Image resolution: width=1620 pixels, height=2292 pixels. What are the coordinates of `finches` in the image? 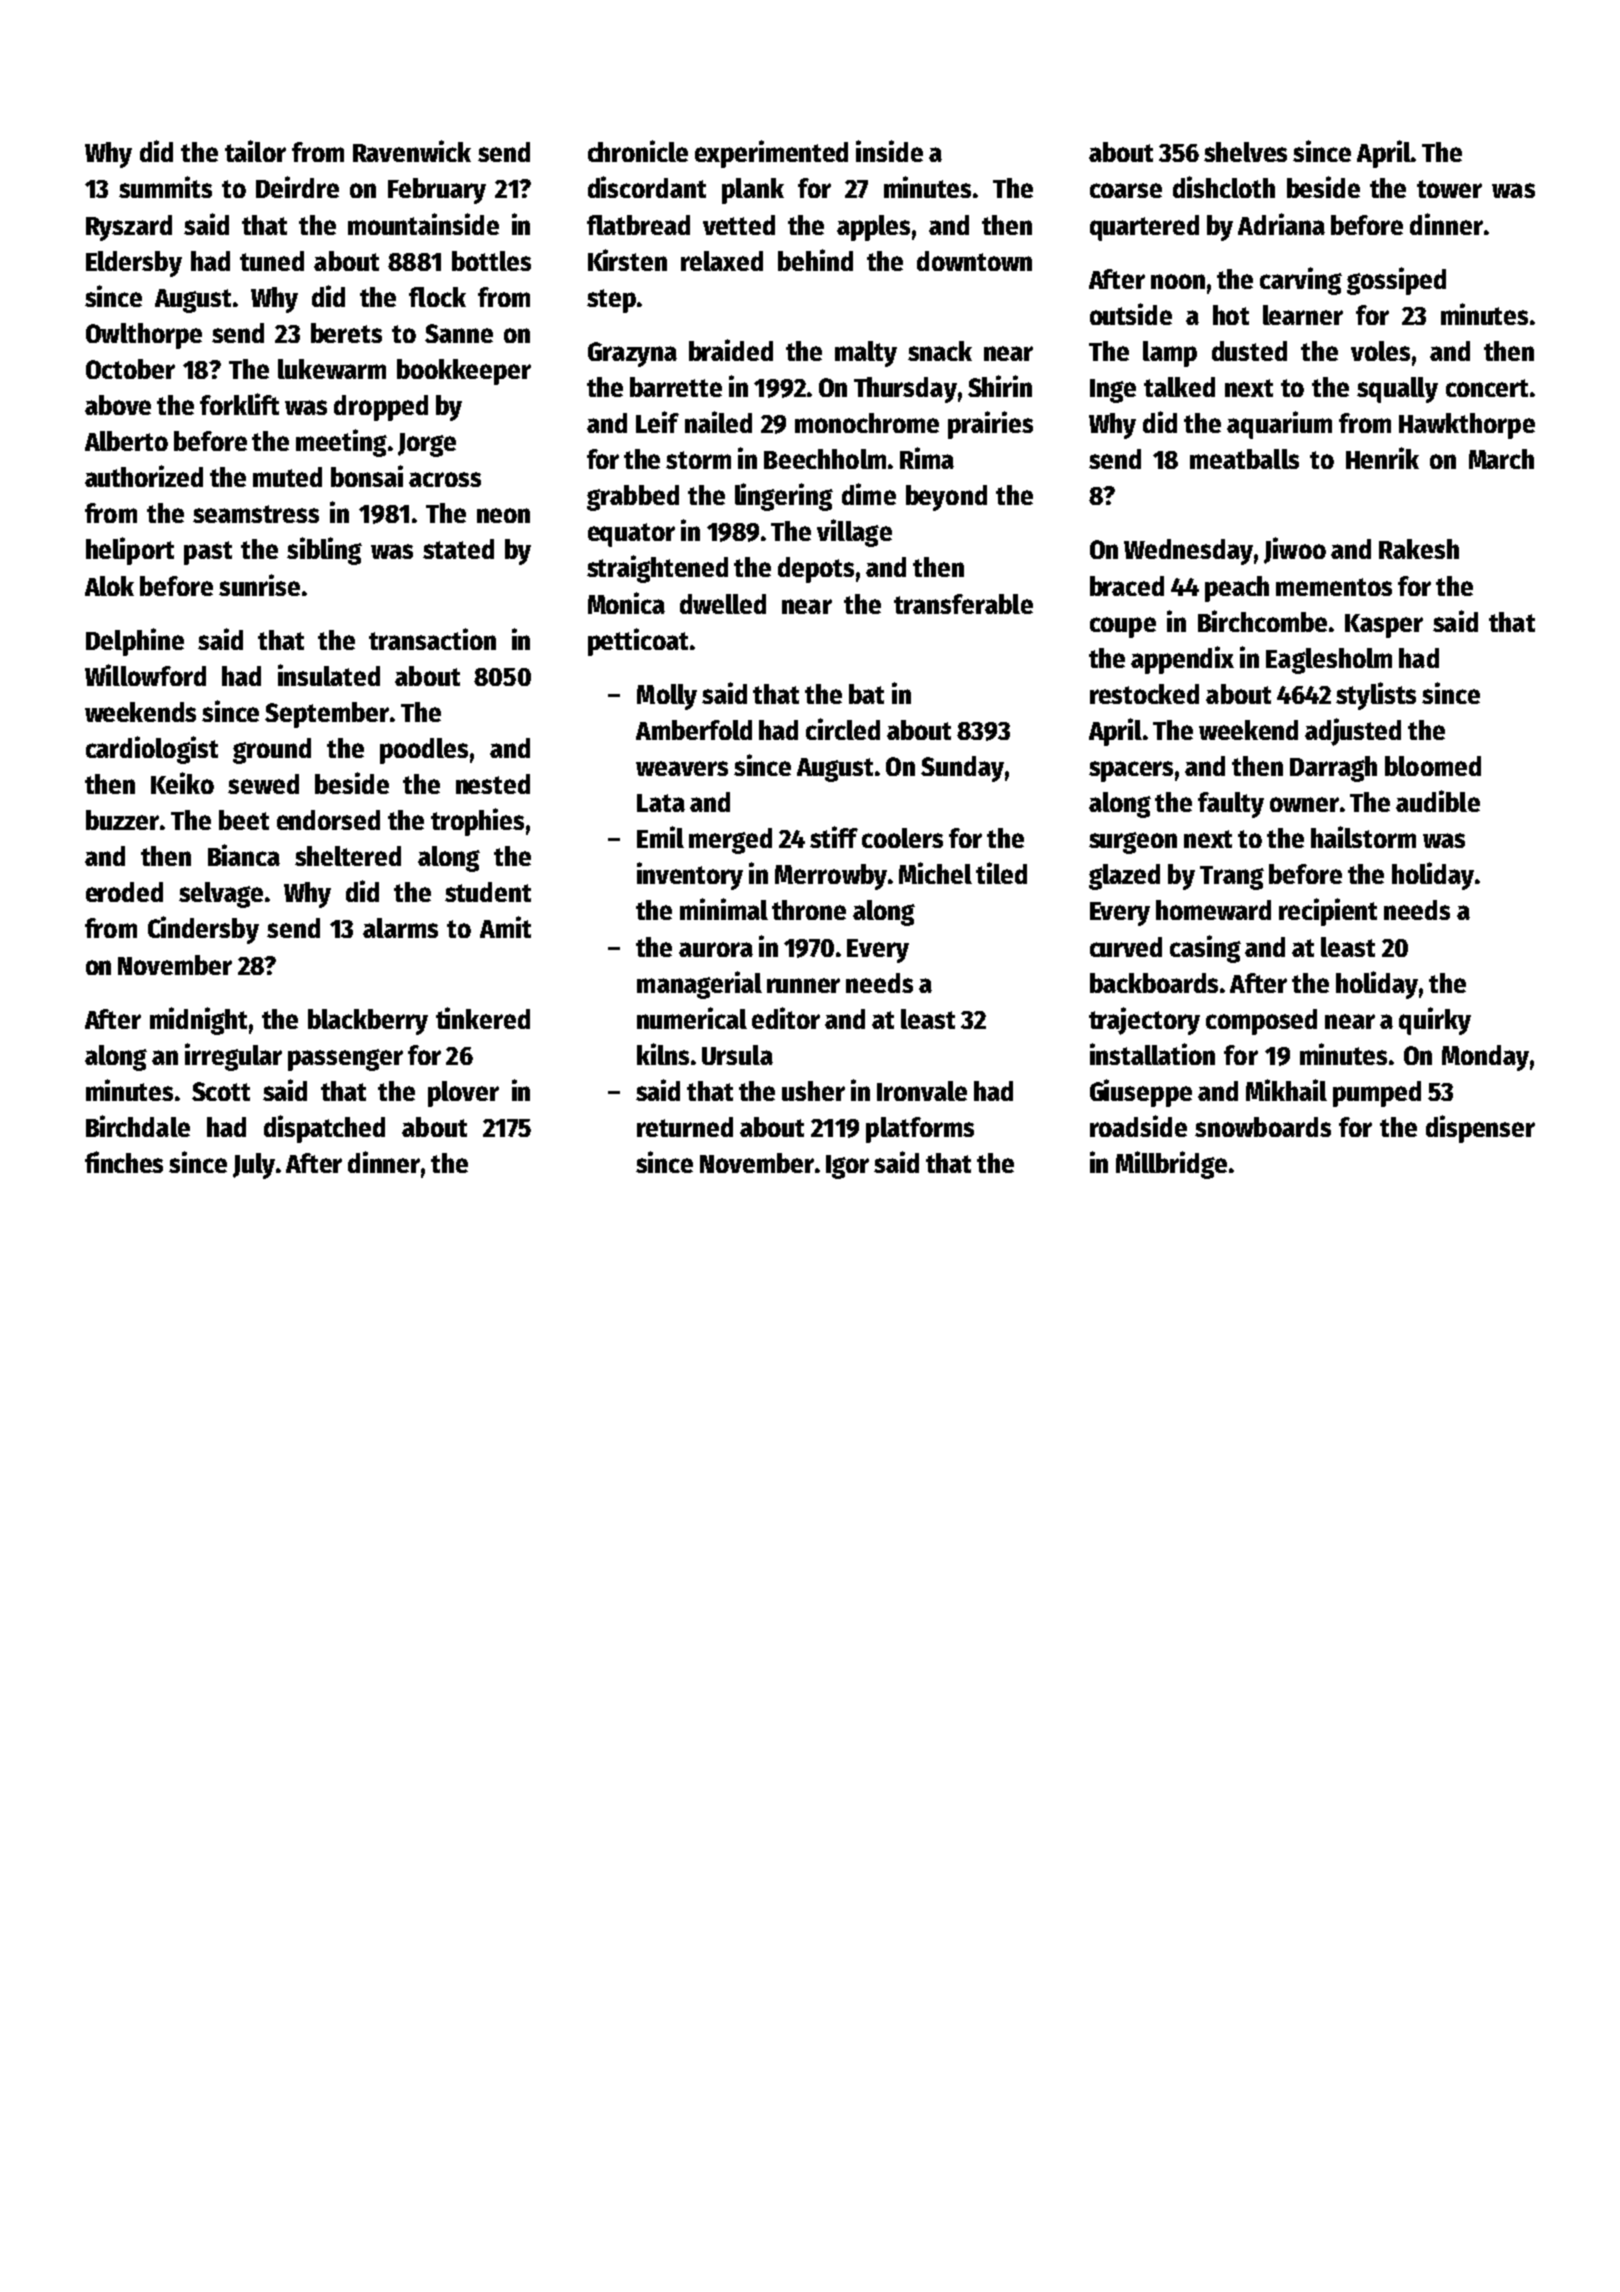 It's located at (124, 1162).
